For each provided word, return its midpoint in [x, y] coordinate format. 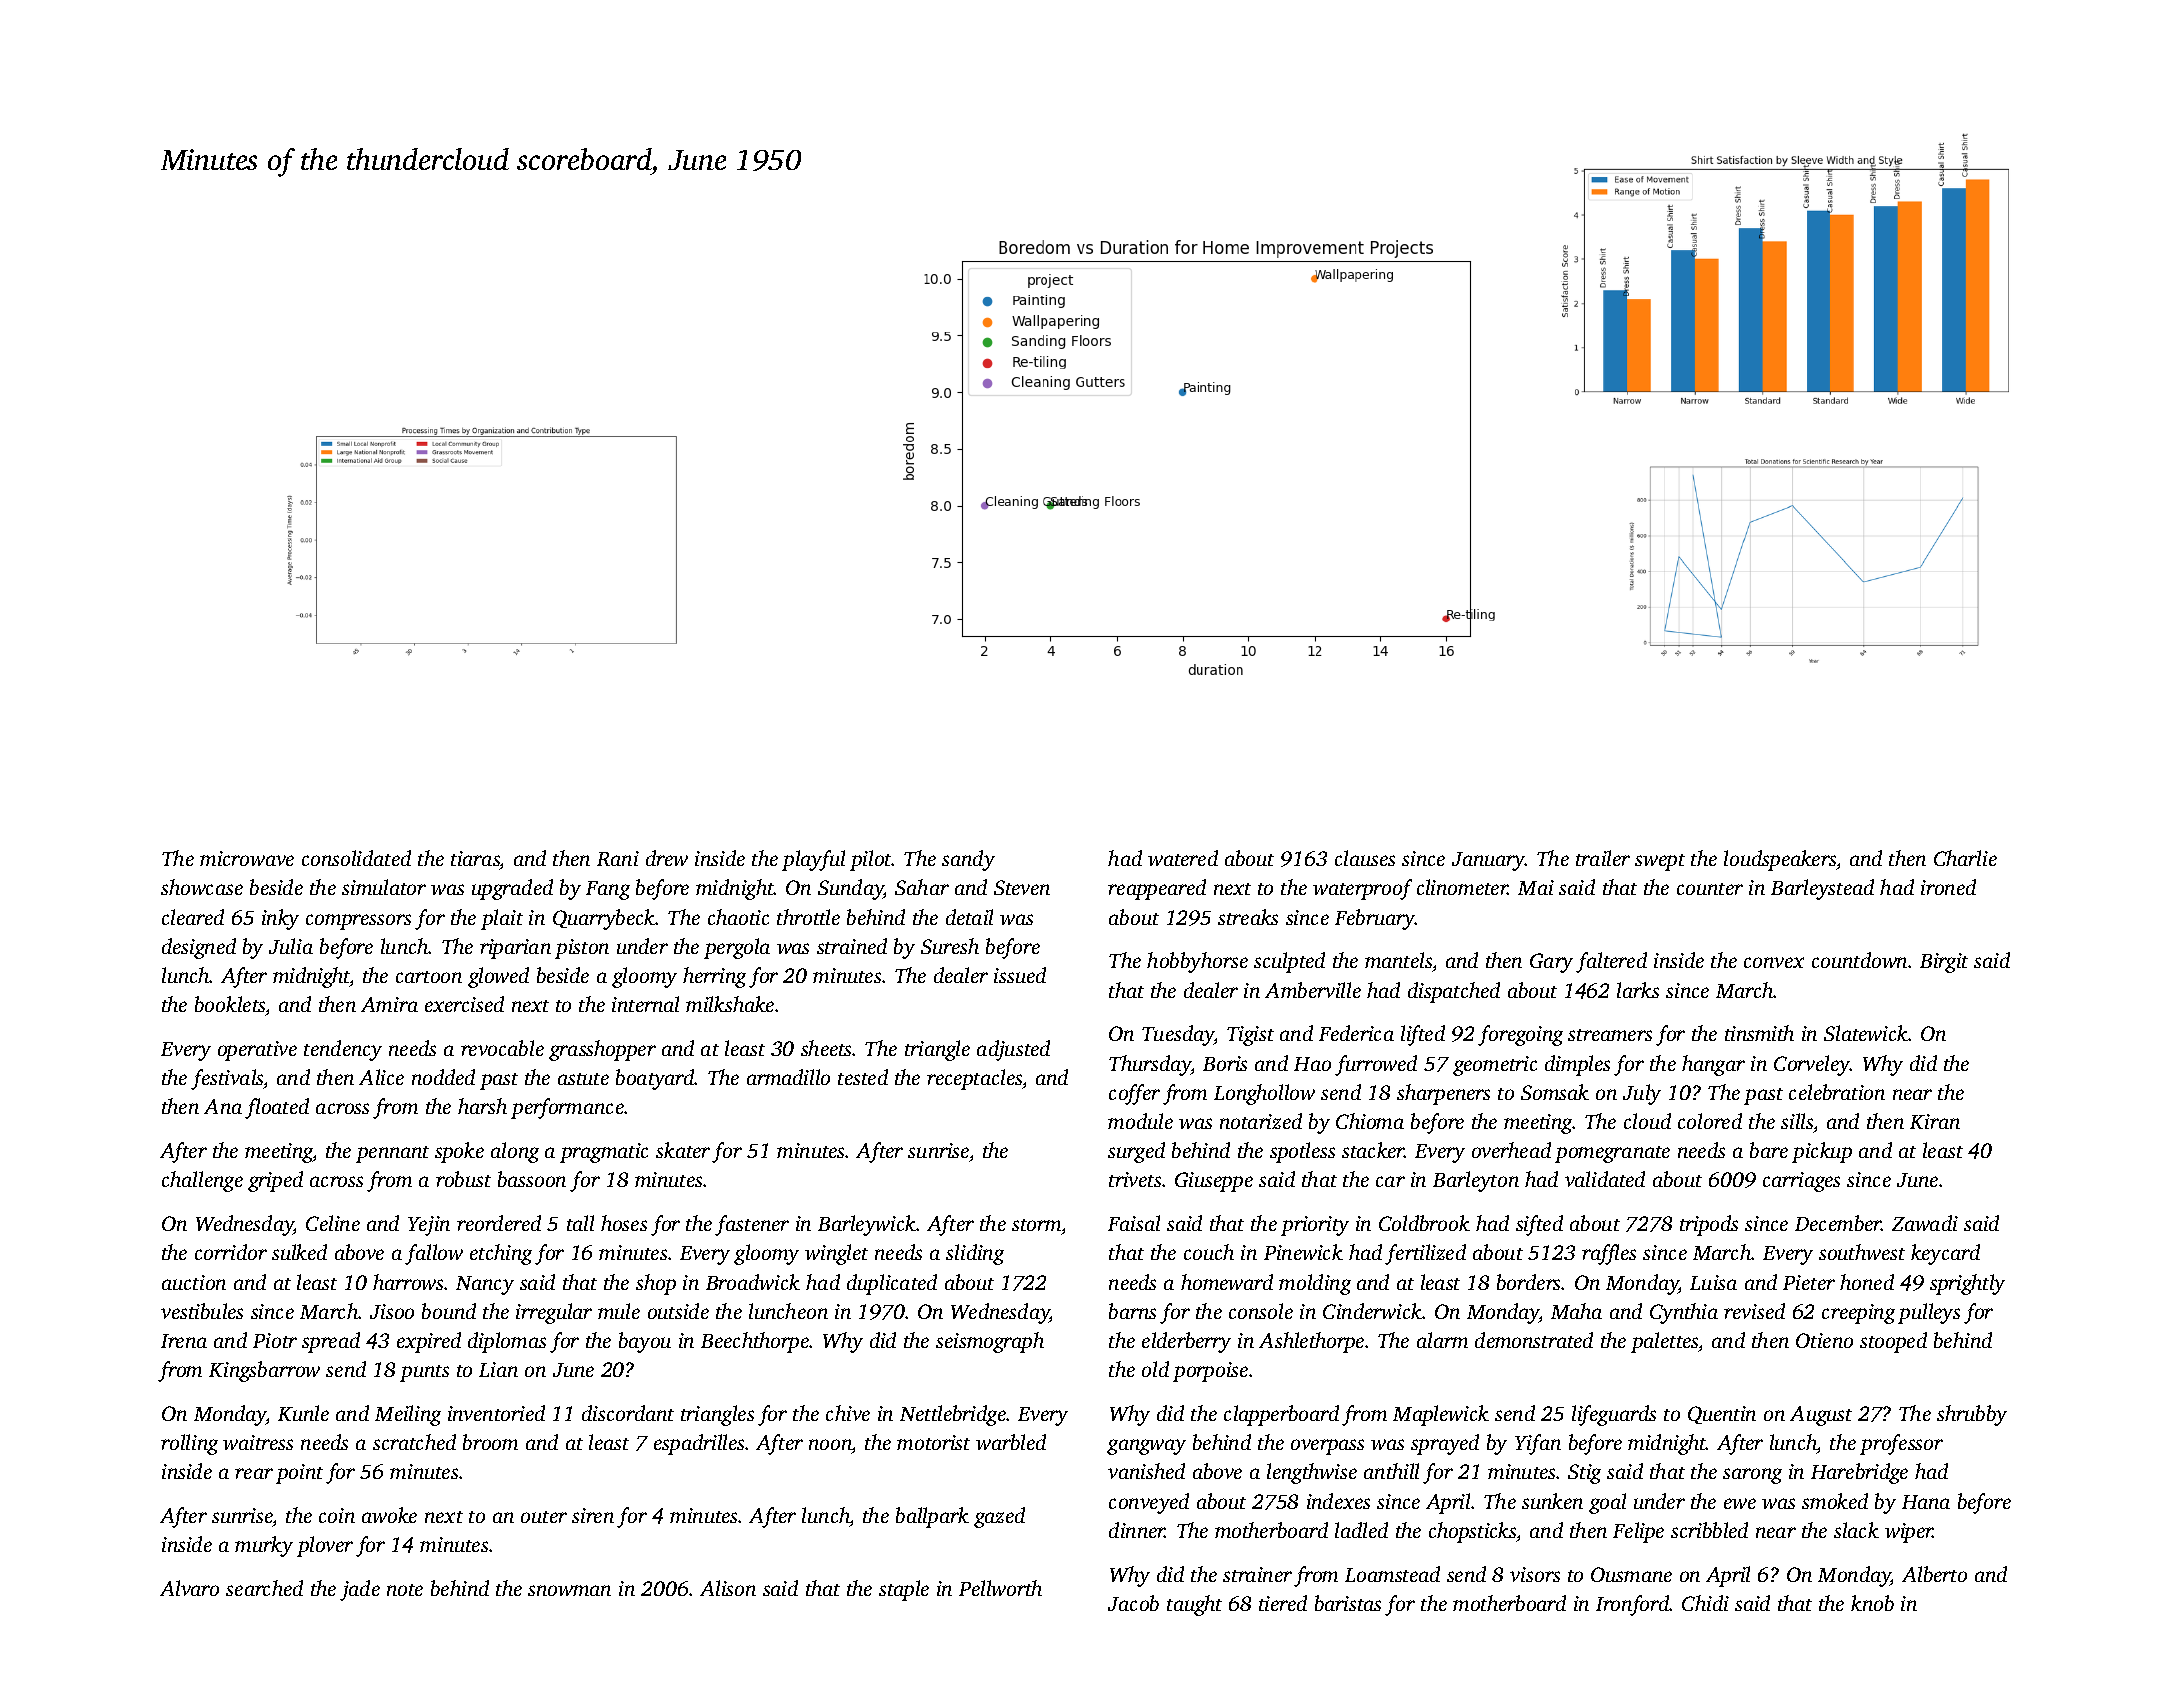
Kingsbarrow [264, 1371]
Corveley [1812, 1065]
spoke [459, 1152]
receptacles [974, 1079]
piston [582, 949]
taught [1194, 1605]
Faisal [1134, 1223]
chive [848, 1413]
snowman [569, 1590]
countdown [1859, 960]
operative [257, 1051]
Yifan [1538, 1444]
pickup [1822, 1152]
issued [1020, 975]
